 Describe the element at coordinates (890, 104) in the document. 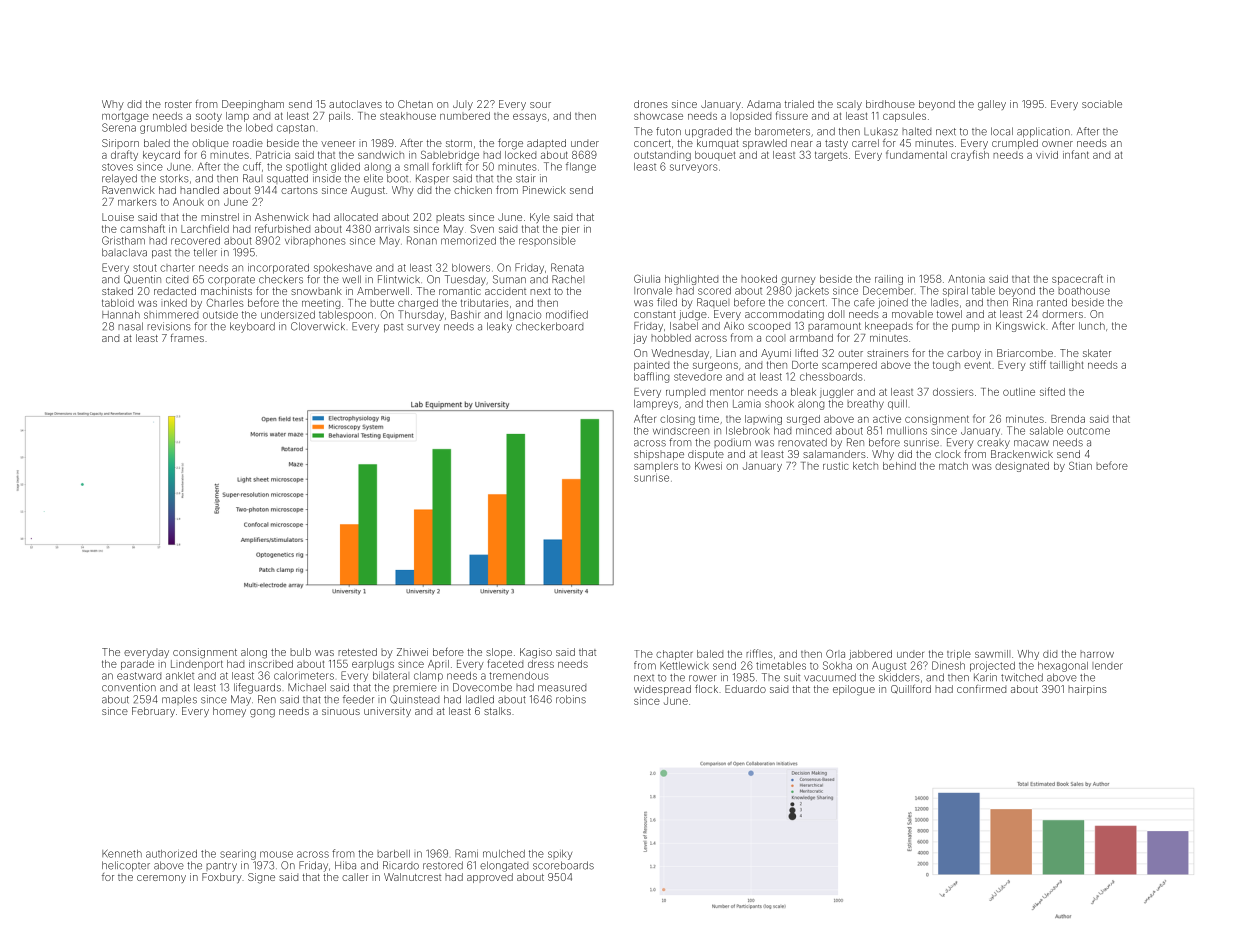

I see `birdhouse` at that location.
